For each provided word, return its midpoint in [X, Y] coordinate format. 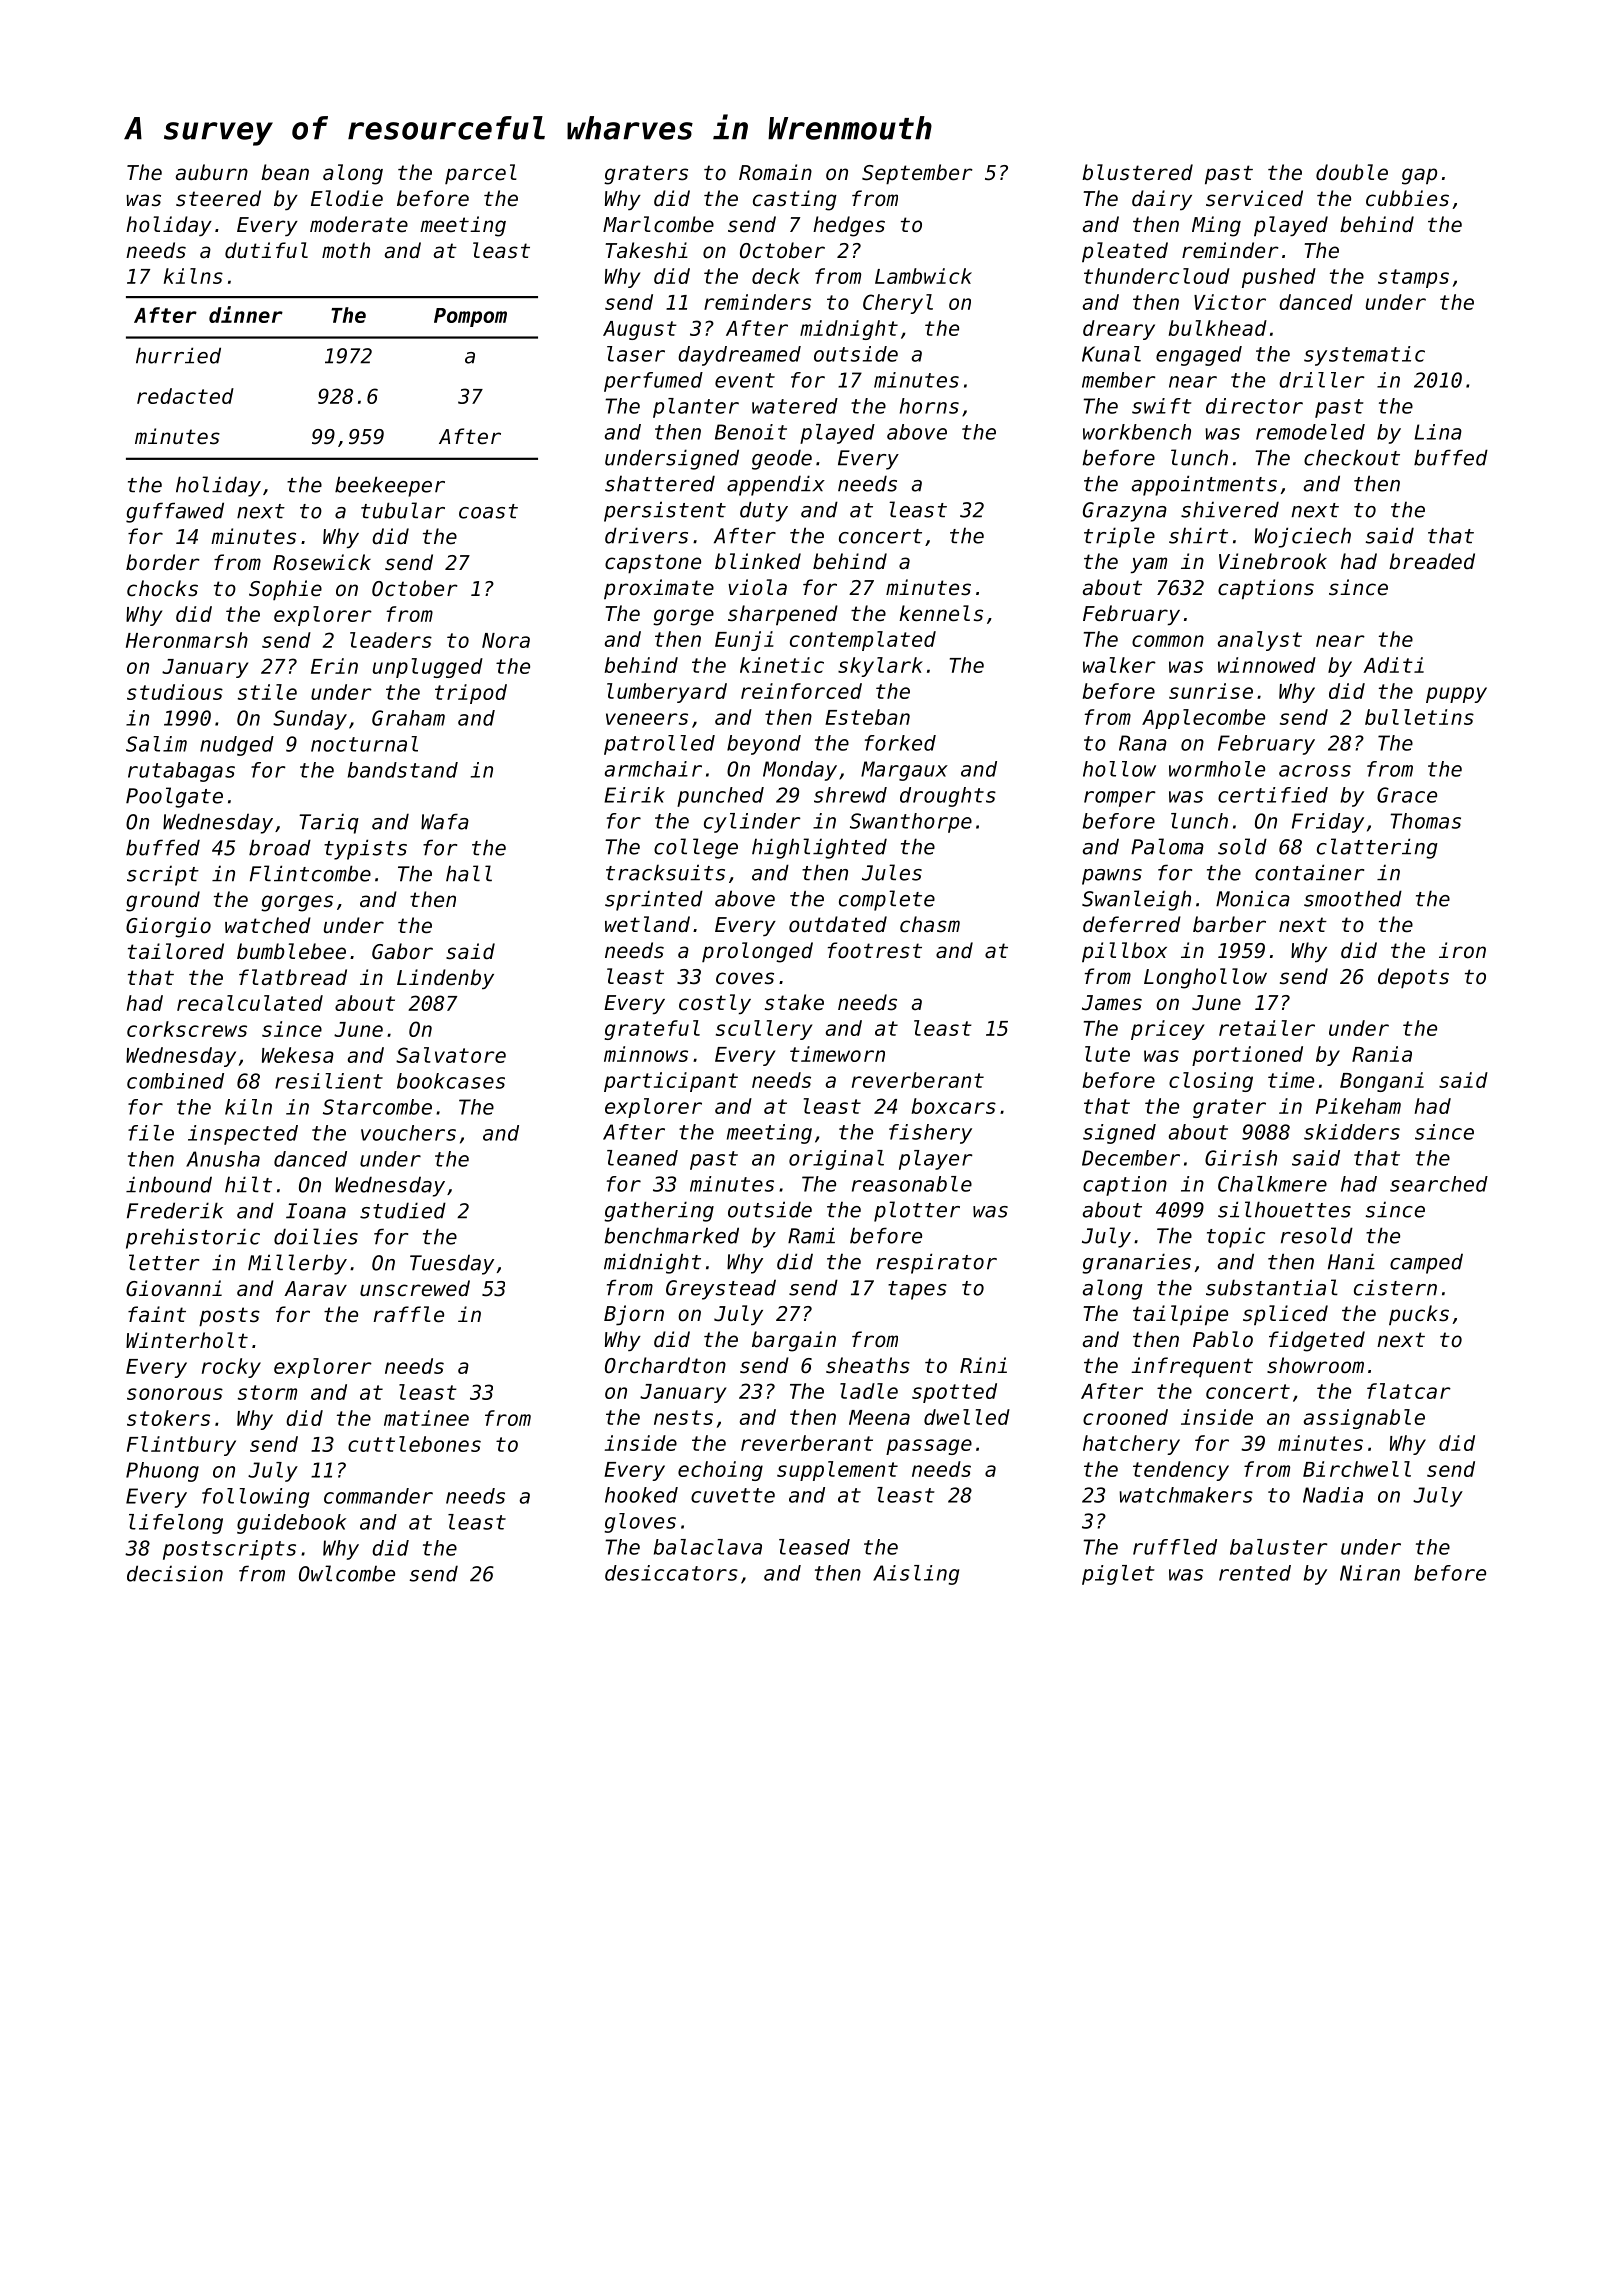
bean [285, 172]
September [917, 174]
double [1352, 172]
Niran [1370, 1573]
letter [164, 1262]
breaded [1432, 561]
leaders [391, 640]
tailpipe [1180, 1315]
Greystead [721, 1289]
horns [929, 406]
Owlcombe [347, 1573]
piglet [1118, 1575]
